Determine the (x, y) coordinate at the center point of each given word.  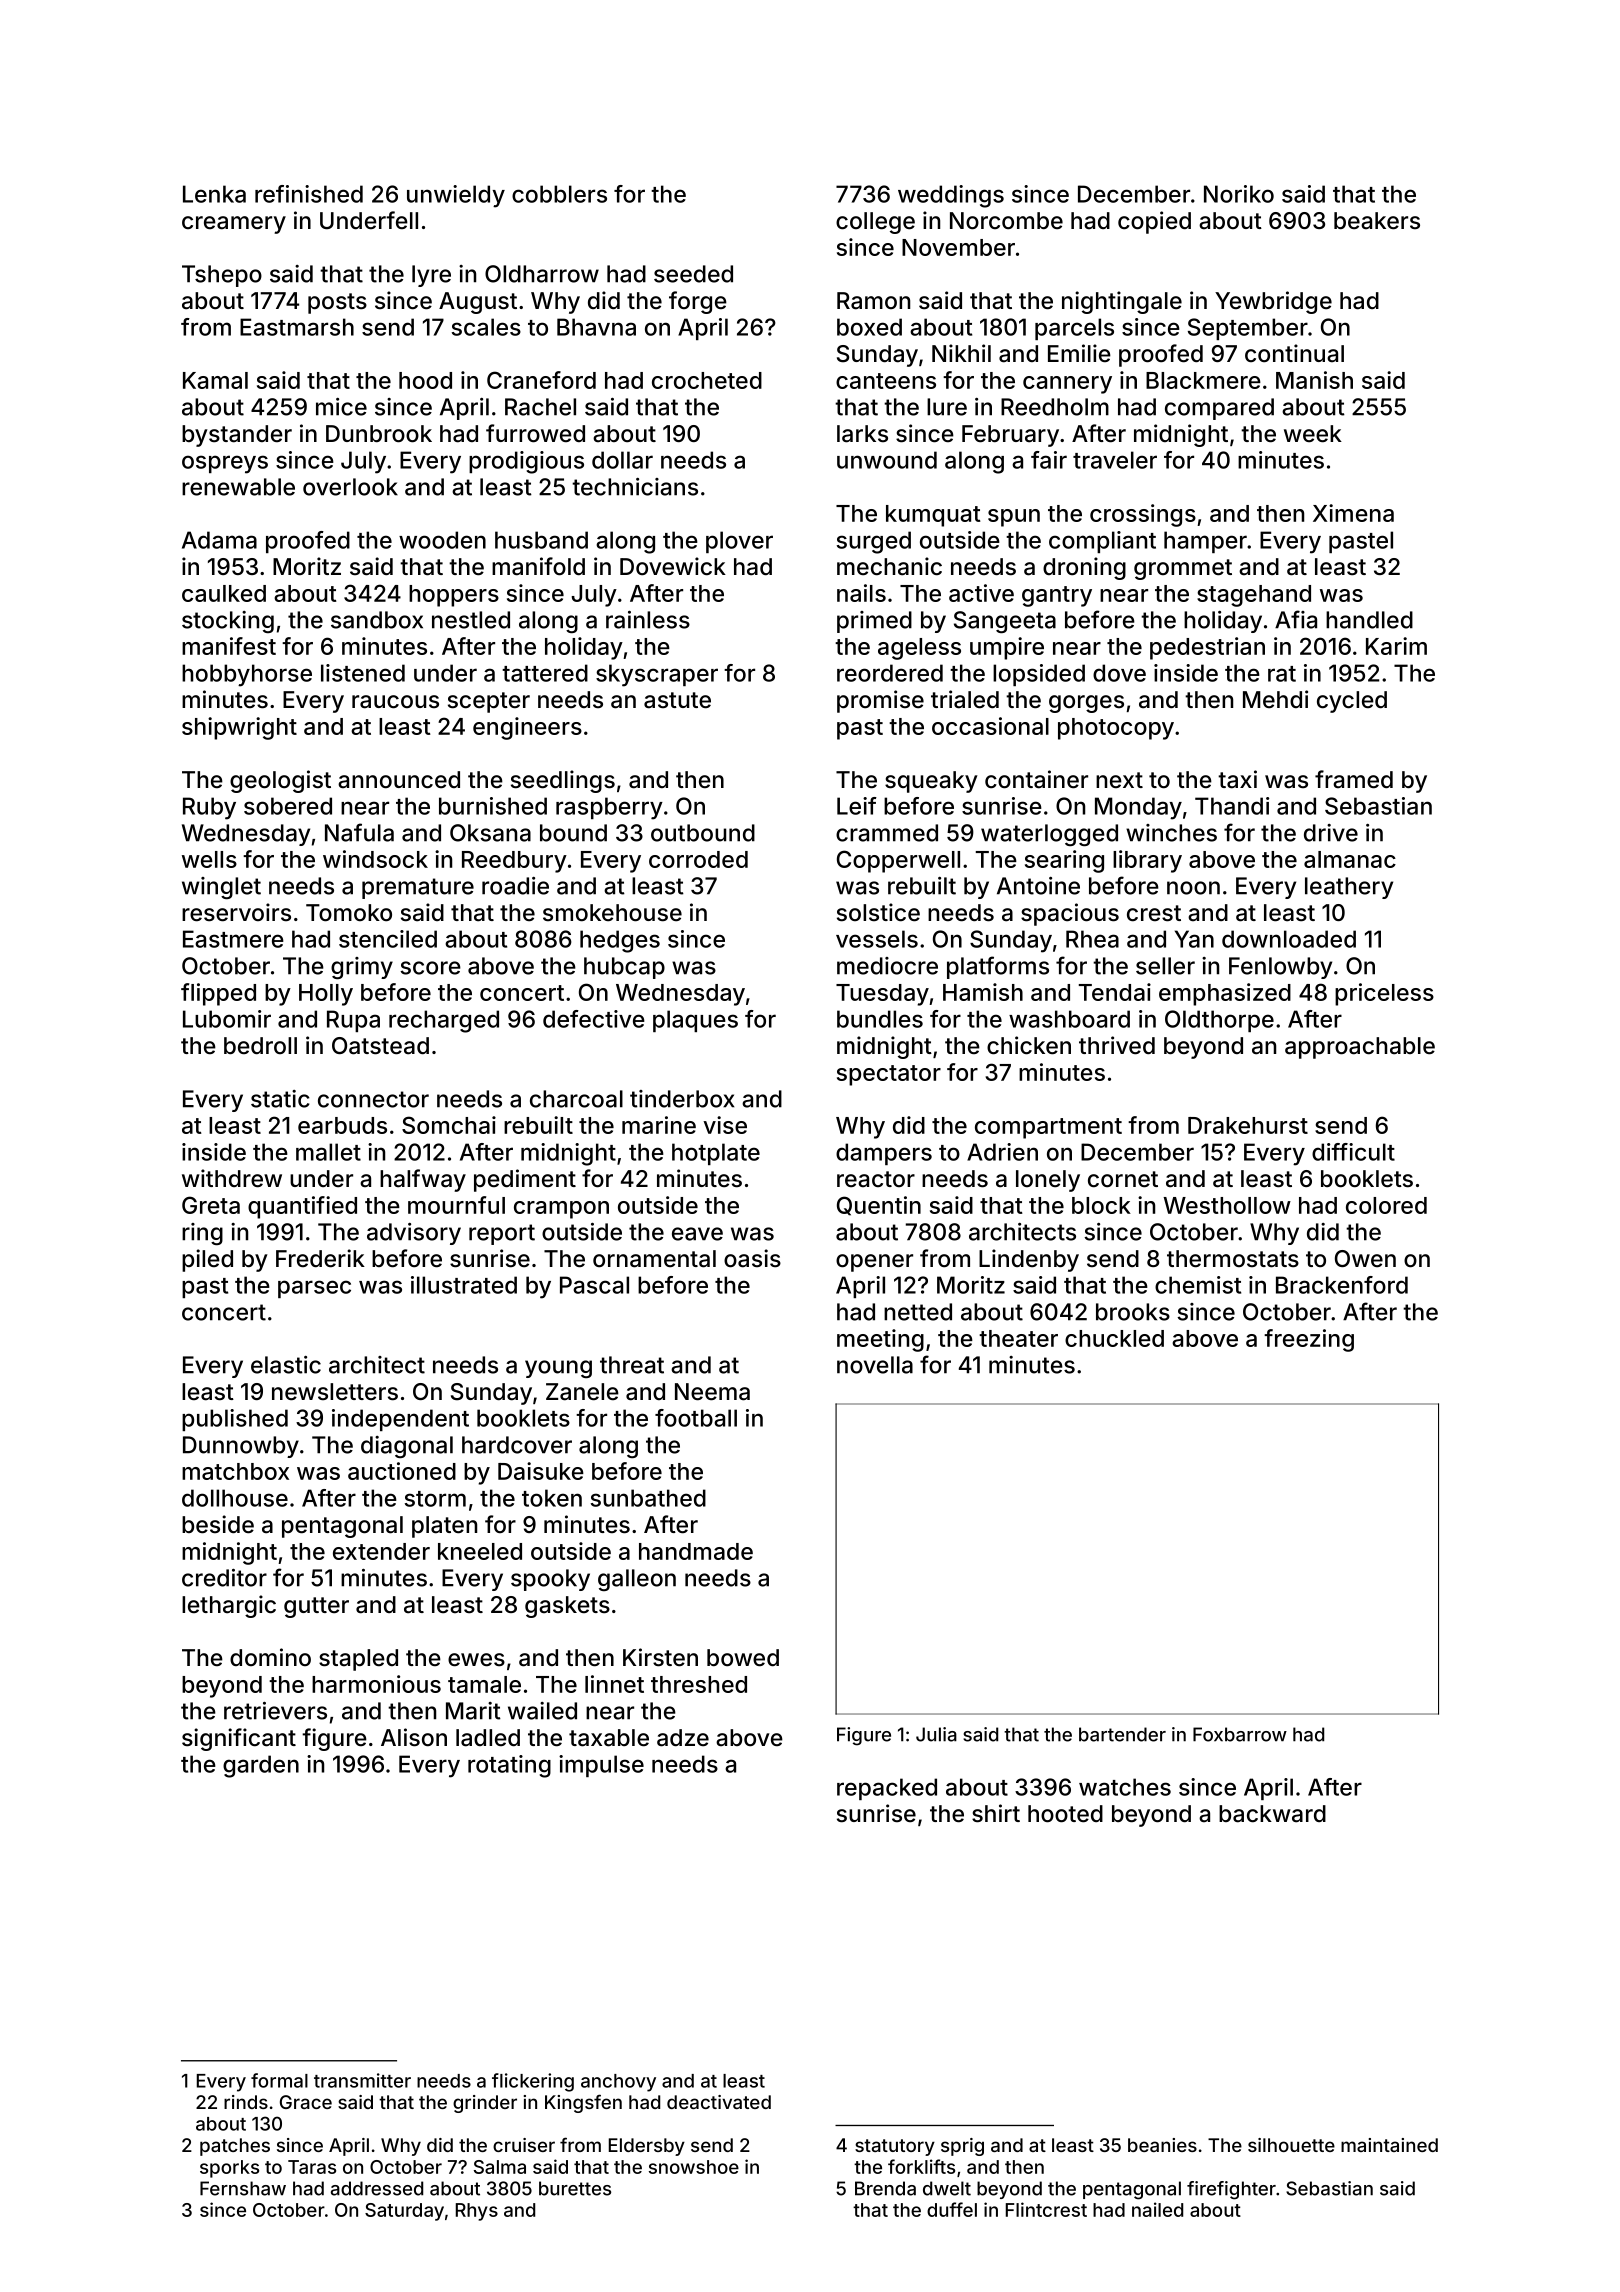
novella (875, 1365)
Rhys (477, 2212)
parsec (314, 1289)
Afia (1296, 619)
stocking (228, 622)
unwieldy (456, 196)
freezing (1309, 1340)
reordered (890, 673)
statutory (895, 2147)
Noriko (1239, 194)
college (875, 223)
